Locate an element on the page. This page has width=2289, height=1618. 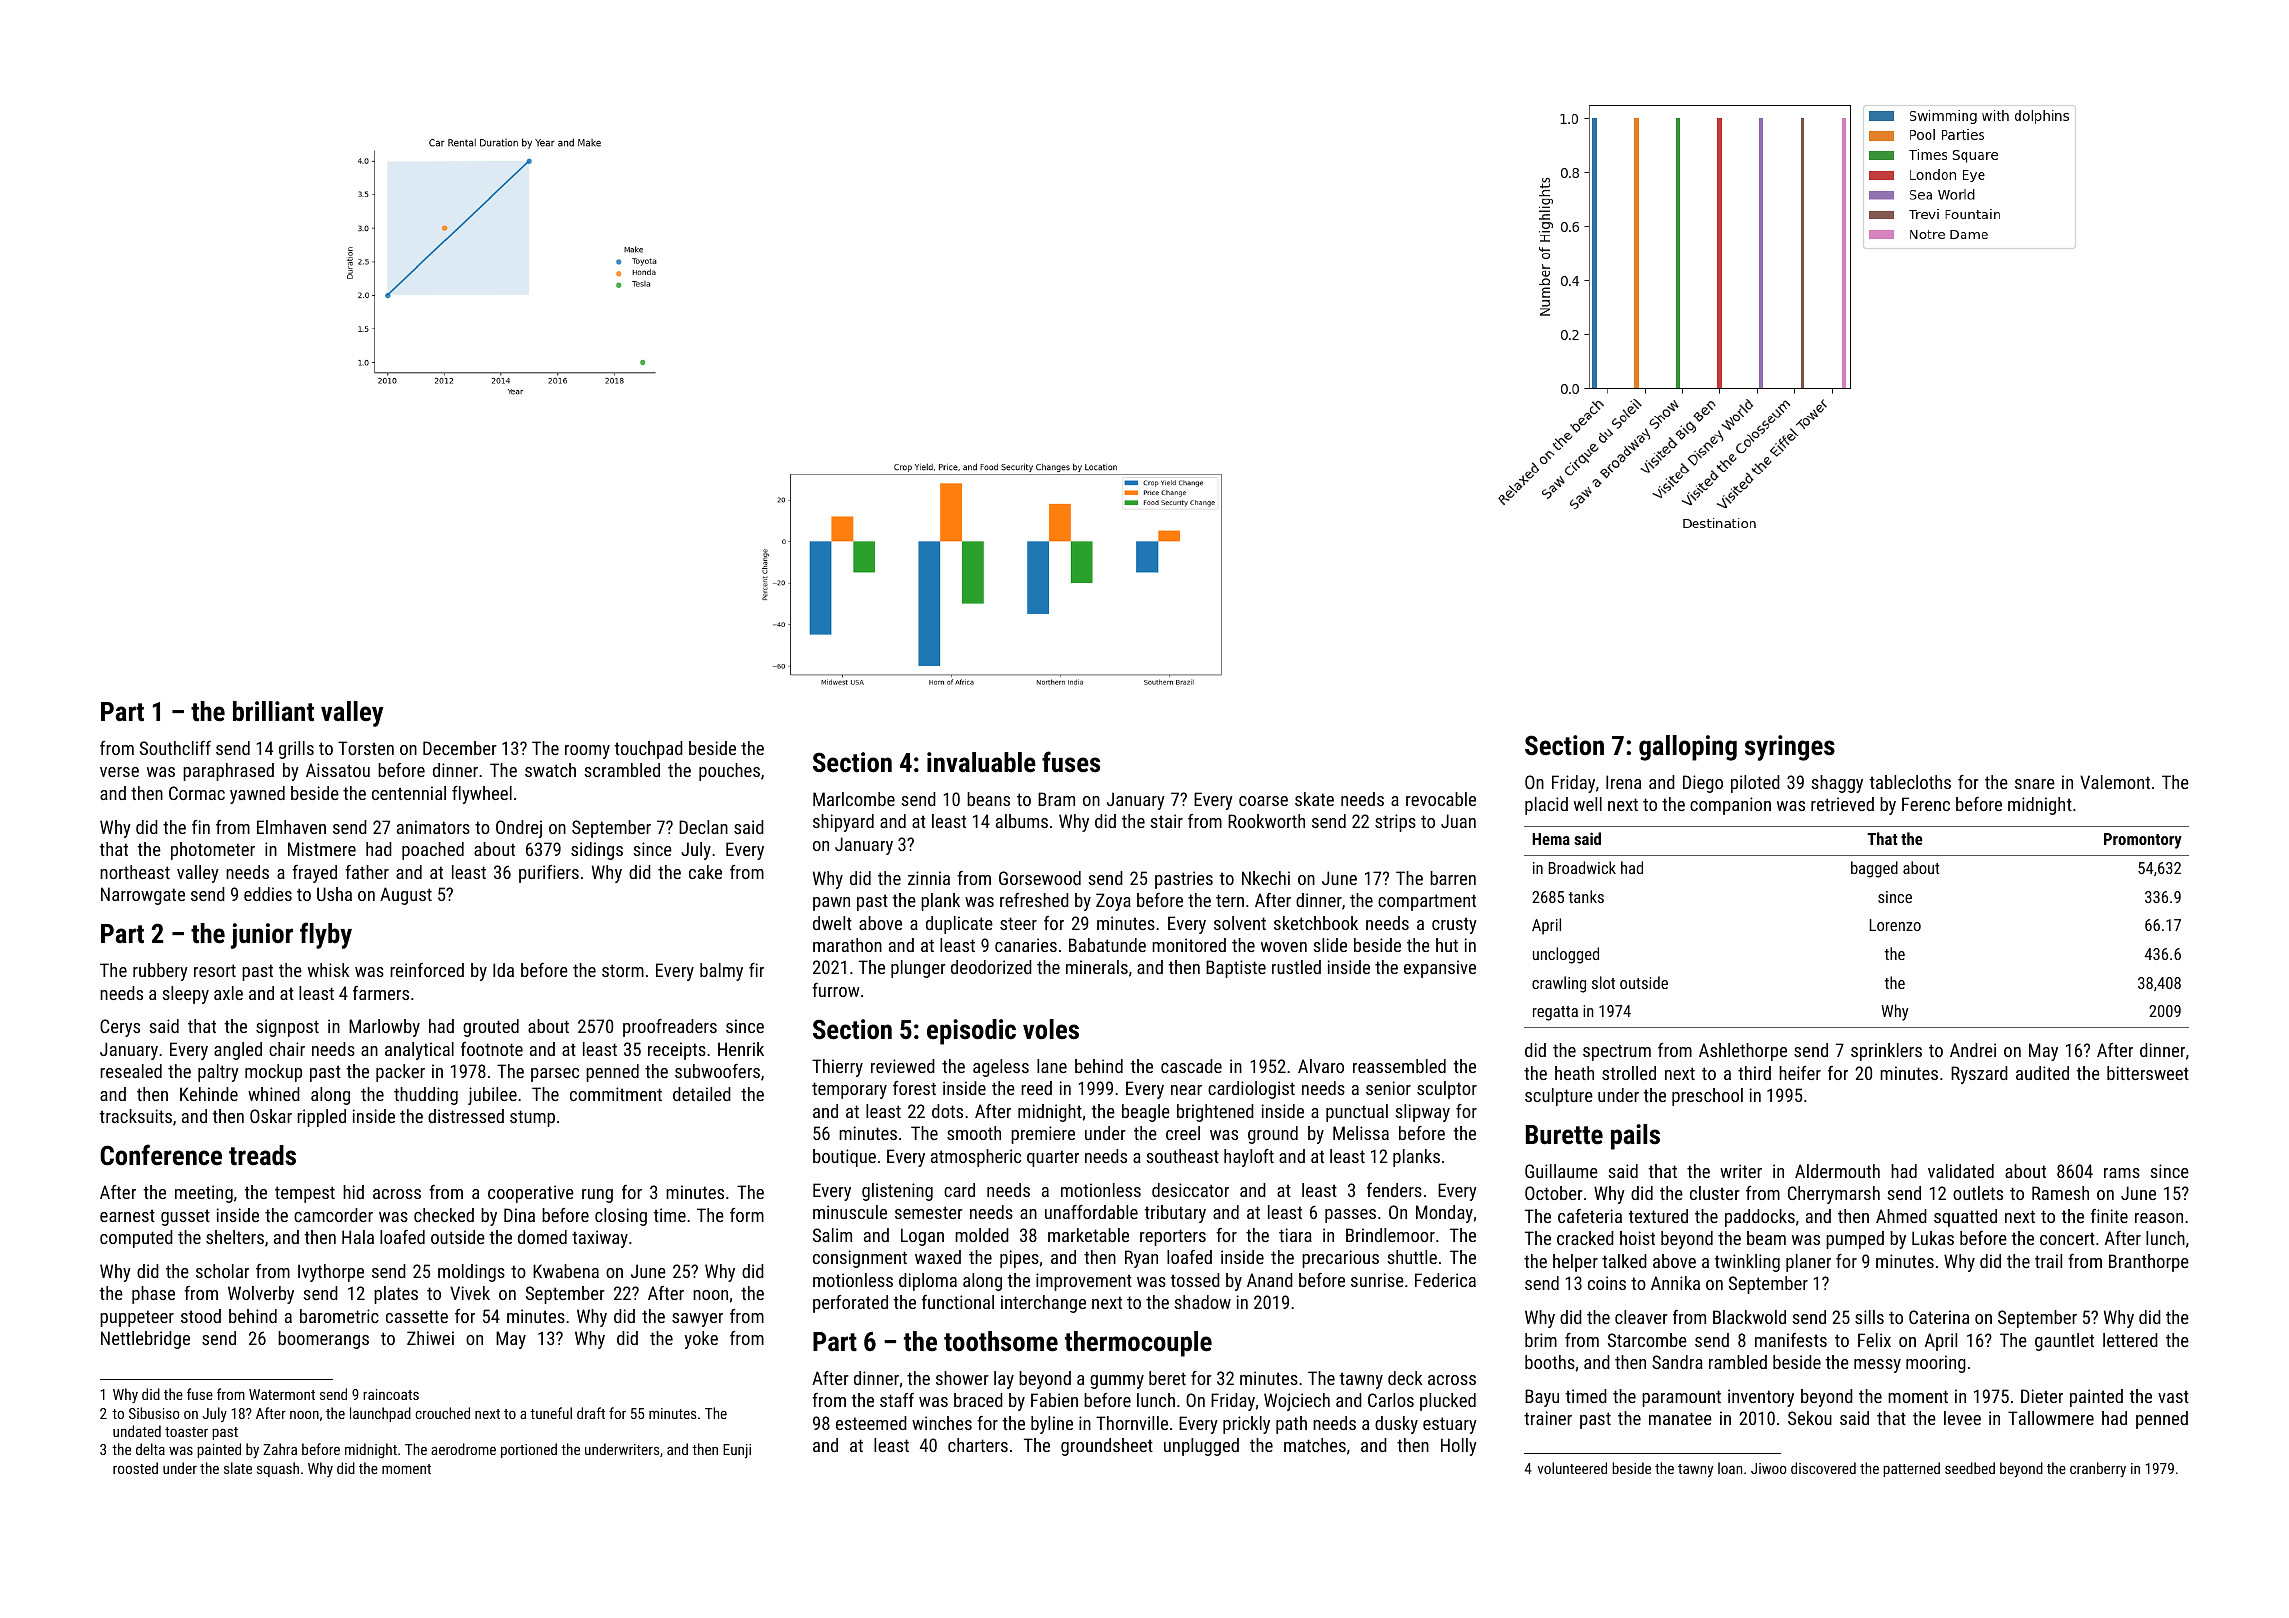
Melissa is located at coordinates (1361, 1133).
